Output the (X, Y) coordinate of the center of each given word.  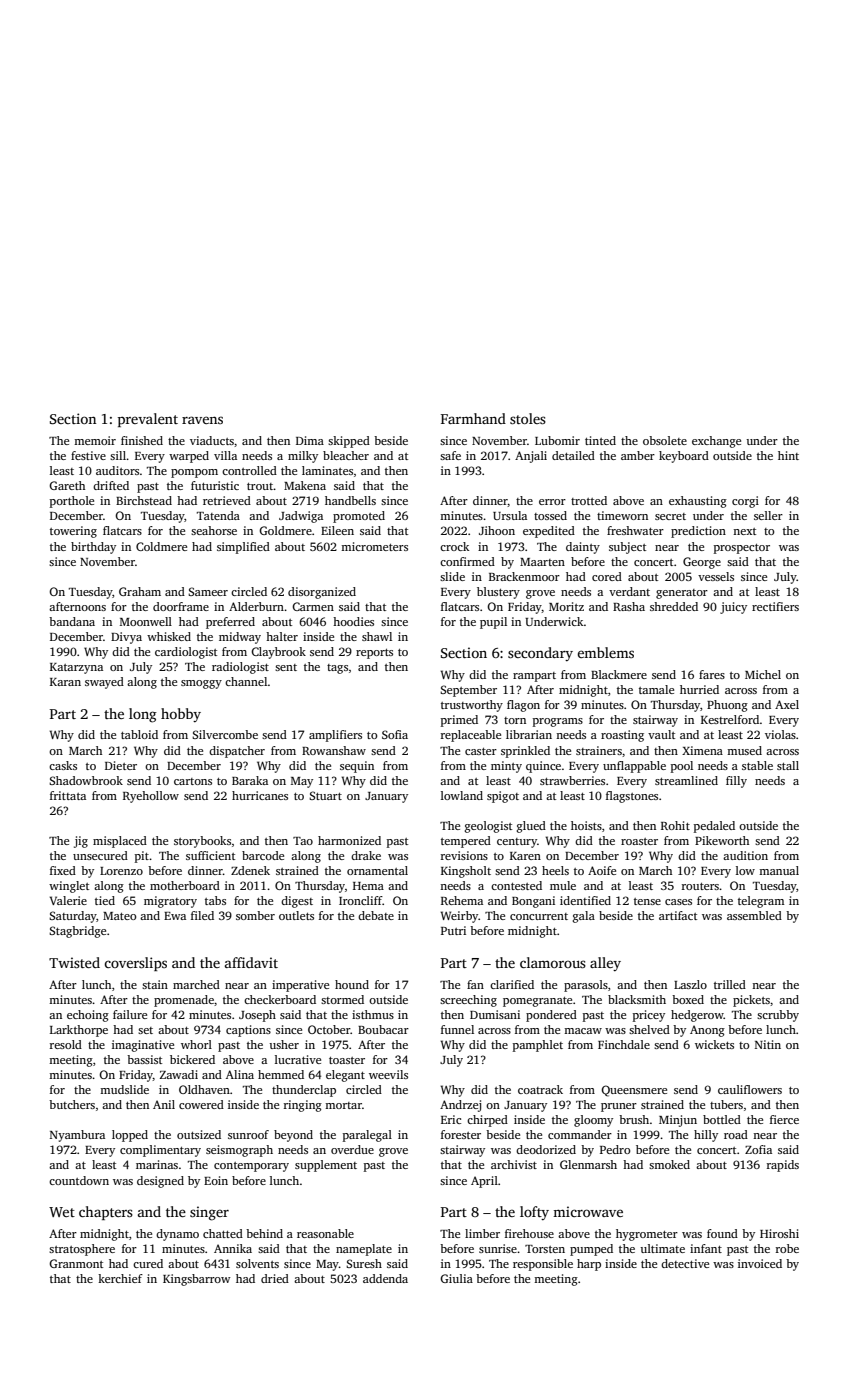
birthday (93, 548)
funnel (457, 1029)
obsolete (665, 440)
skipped (349, 442)
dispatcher (237, 752)
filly (736, 782)
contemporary (251, 1167)
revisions (464, 855)
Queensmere (634, 1091)
